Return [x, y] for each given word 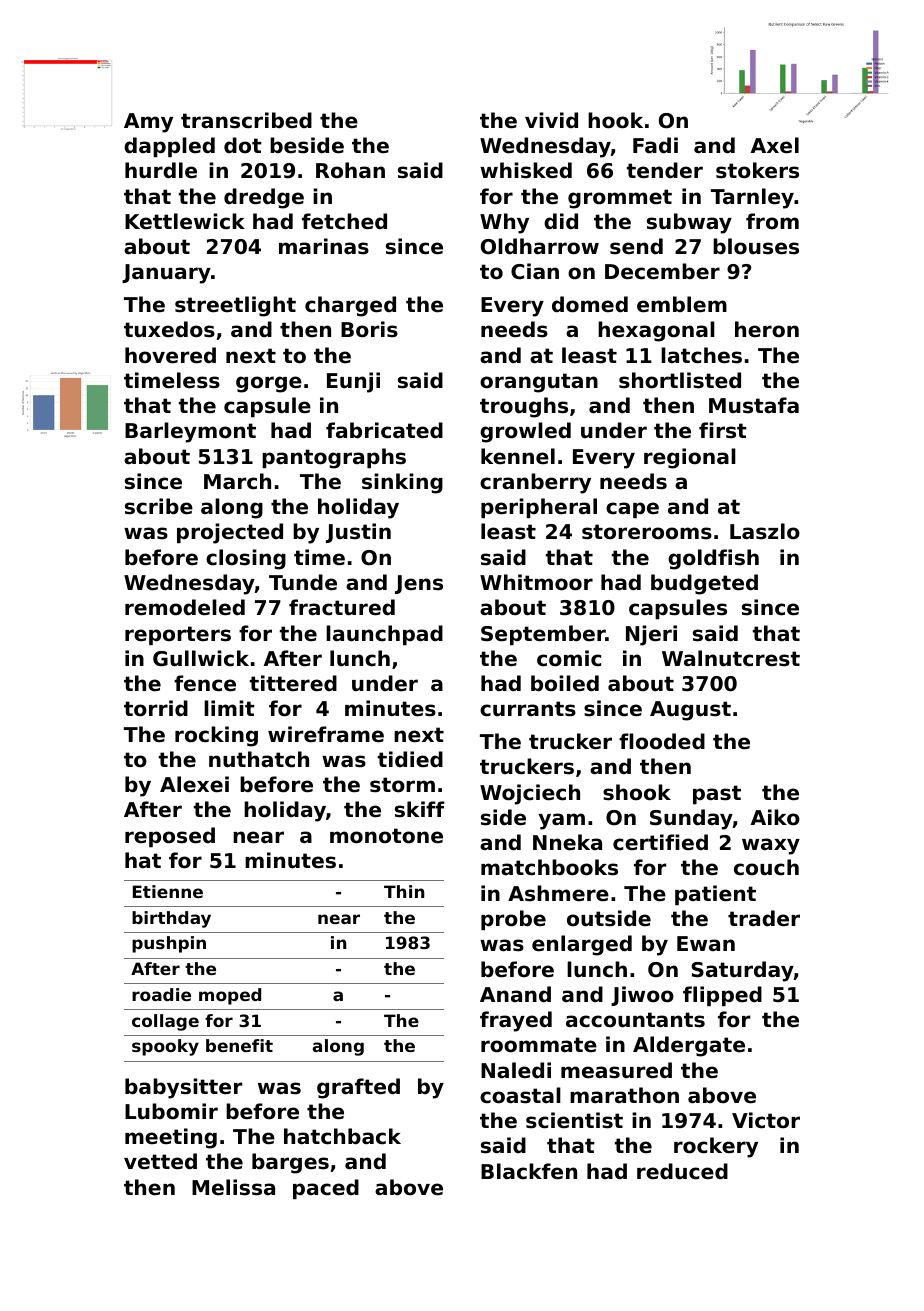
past [717, 794]
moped [230, 996]
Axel [775, 145]
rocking [216, 736]
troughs [524, 407]
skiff [420, 809]
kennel [518, 456]
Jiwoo [642, 996]
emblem [682, 304]
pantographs [334, 458]
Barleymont [190, 432]
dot [243, 145]
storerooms [647, 532]
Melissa [233, 1187]
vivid [551, 120]
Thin [404, 891]
